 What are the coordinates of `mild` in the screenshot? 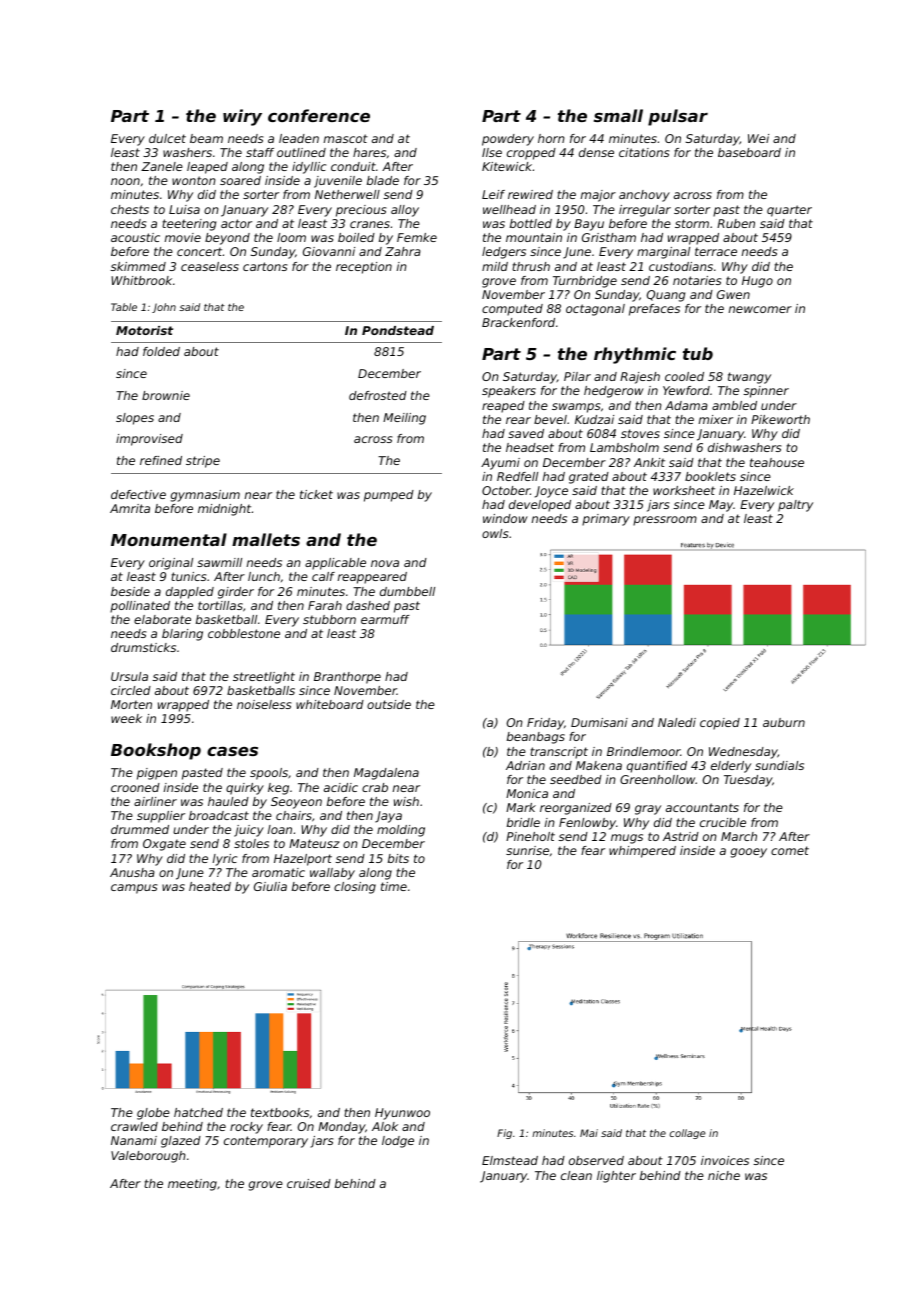 It's located at (495, 266).
